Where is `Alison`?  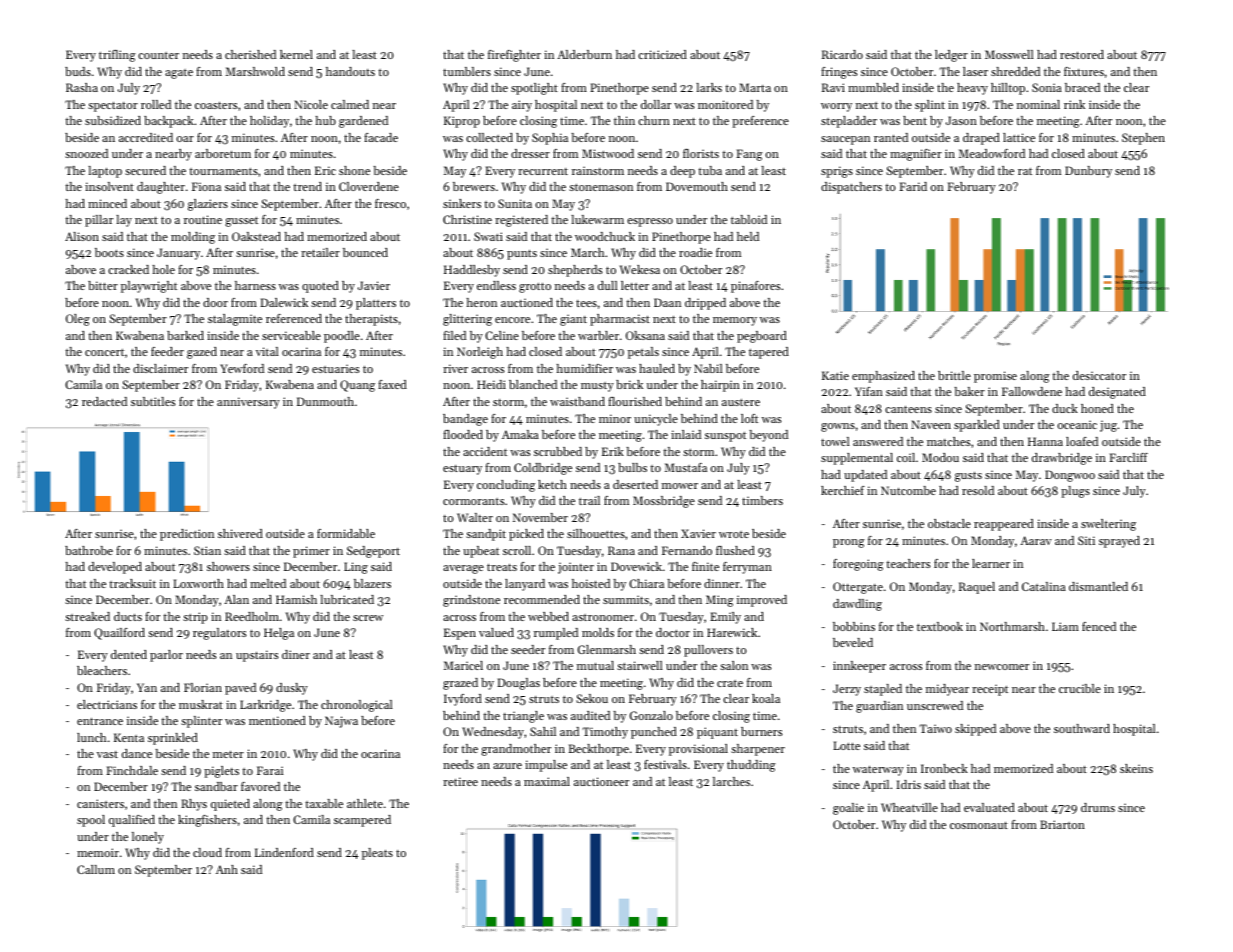 Alison is located at coordinates (82, 236).
